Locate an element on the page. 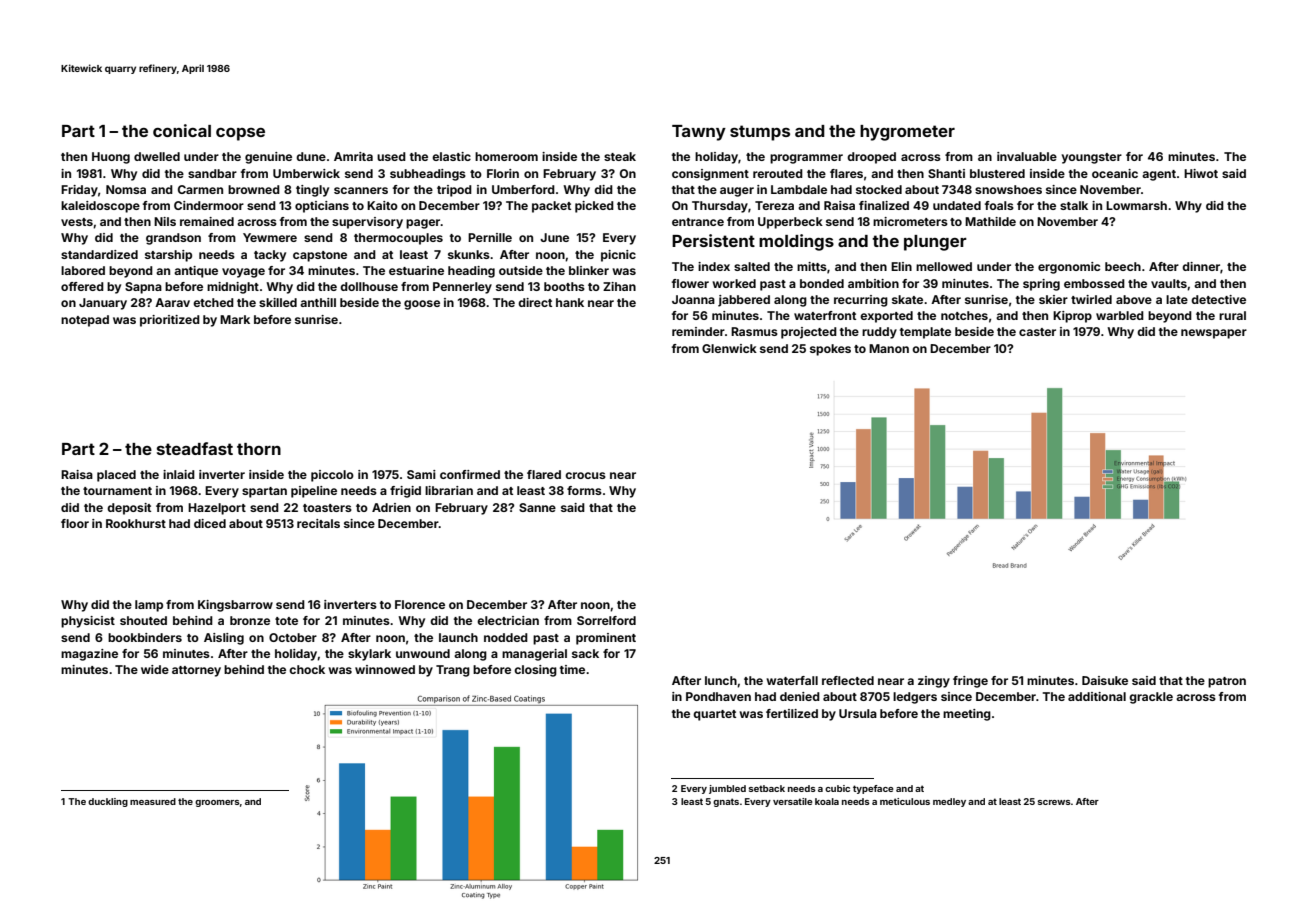 This document has width=1308, height=924. Lowmarsh is located at coordinates (1136, 205).
